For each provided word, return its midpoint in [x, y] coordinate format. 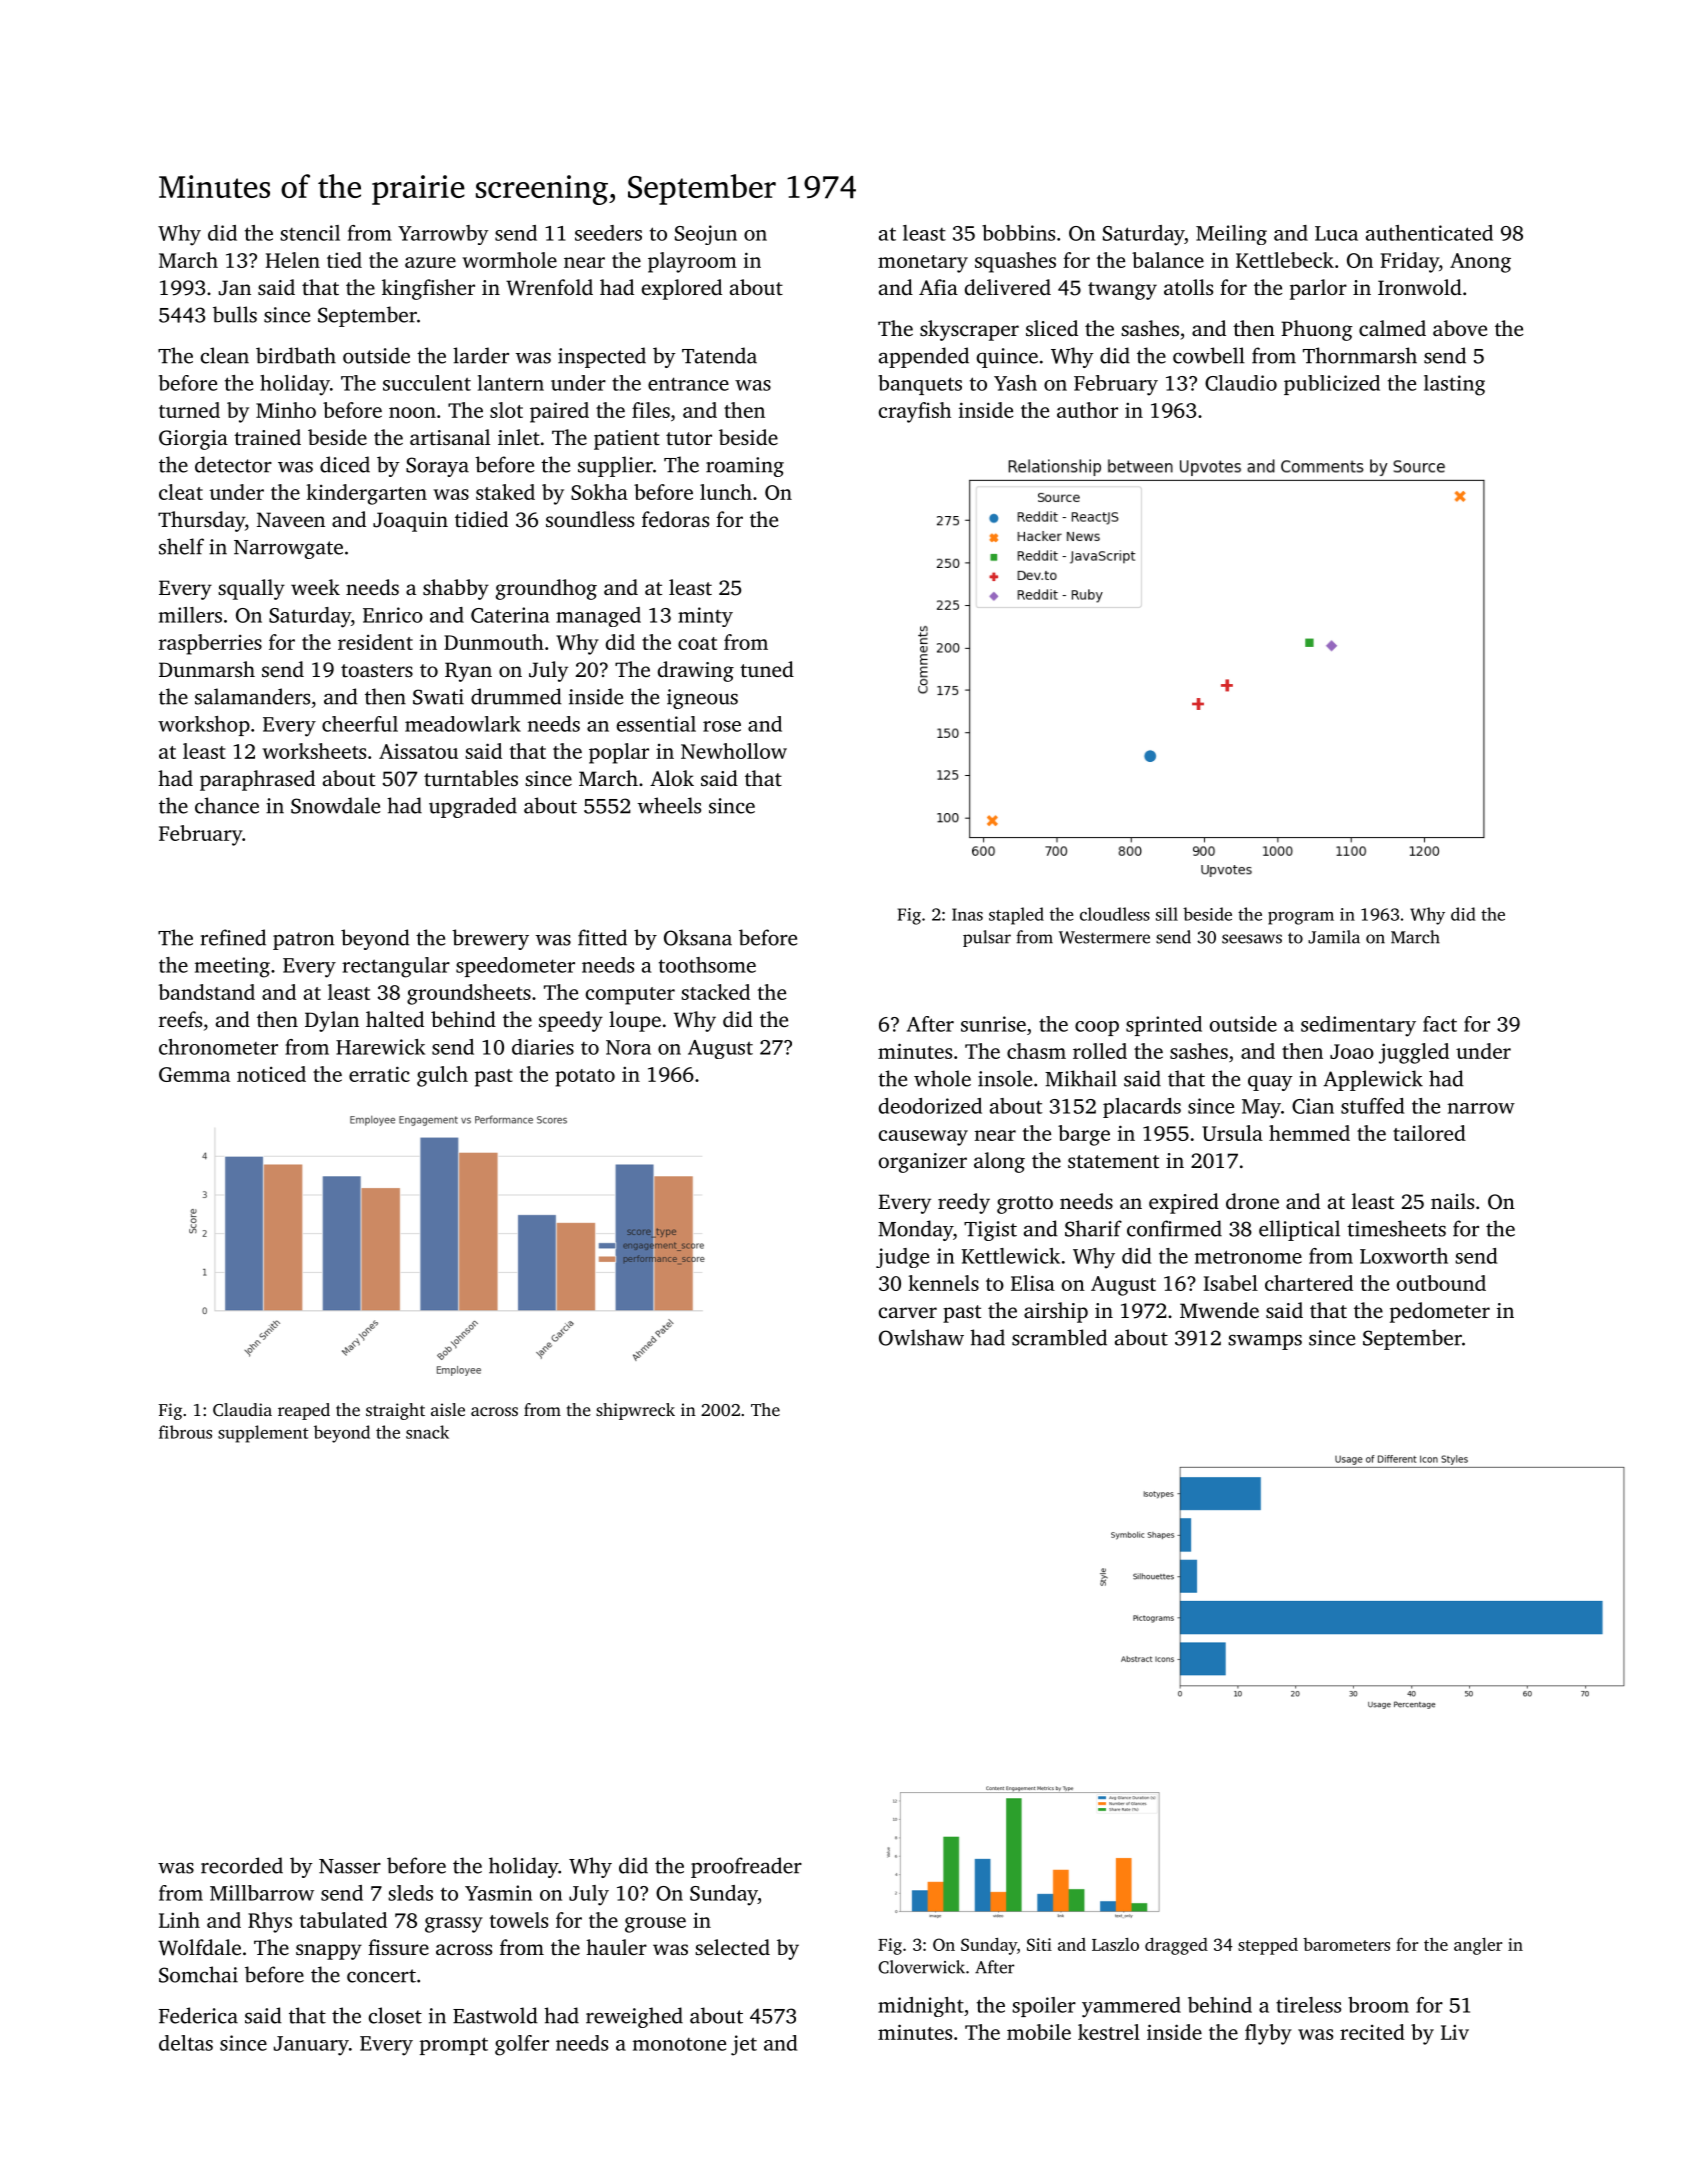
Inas [967, 914]
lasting [1454, 385]
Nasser [350, 1866]
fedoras [675, 519]
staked [505, 492]
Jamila [1334, 937]
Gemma [194, 1074]
